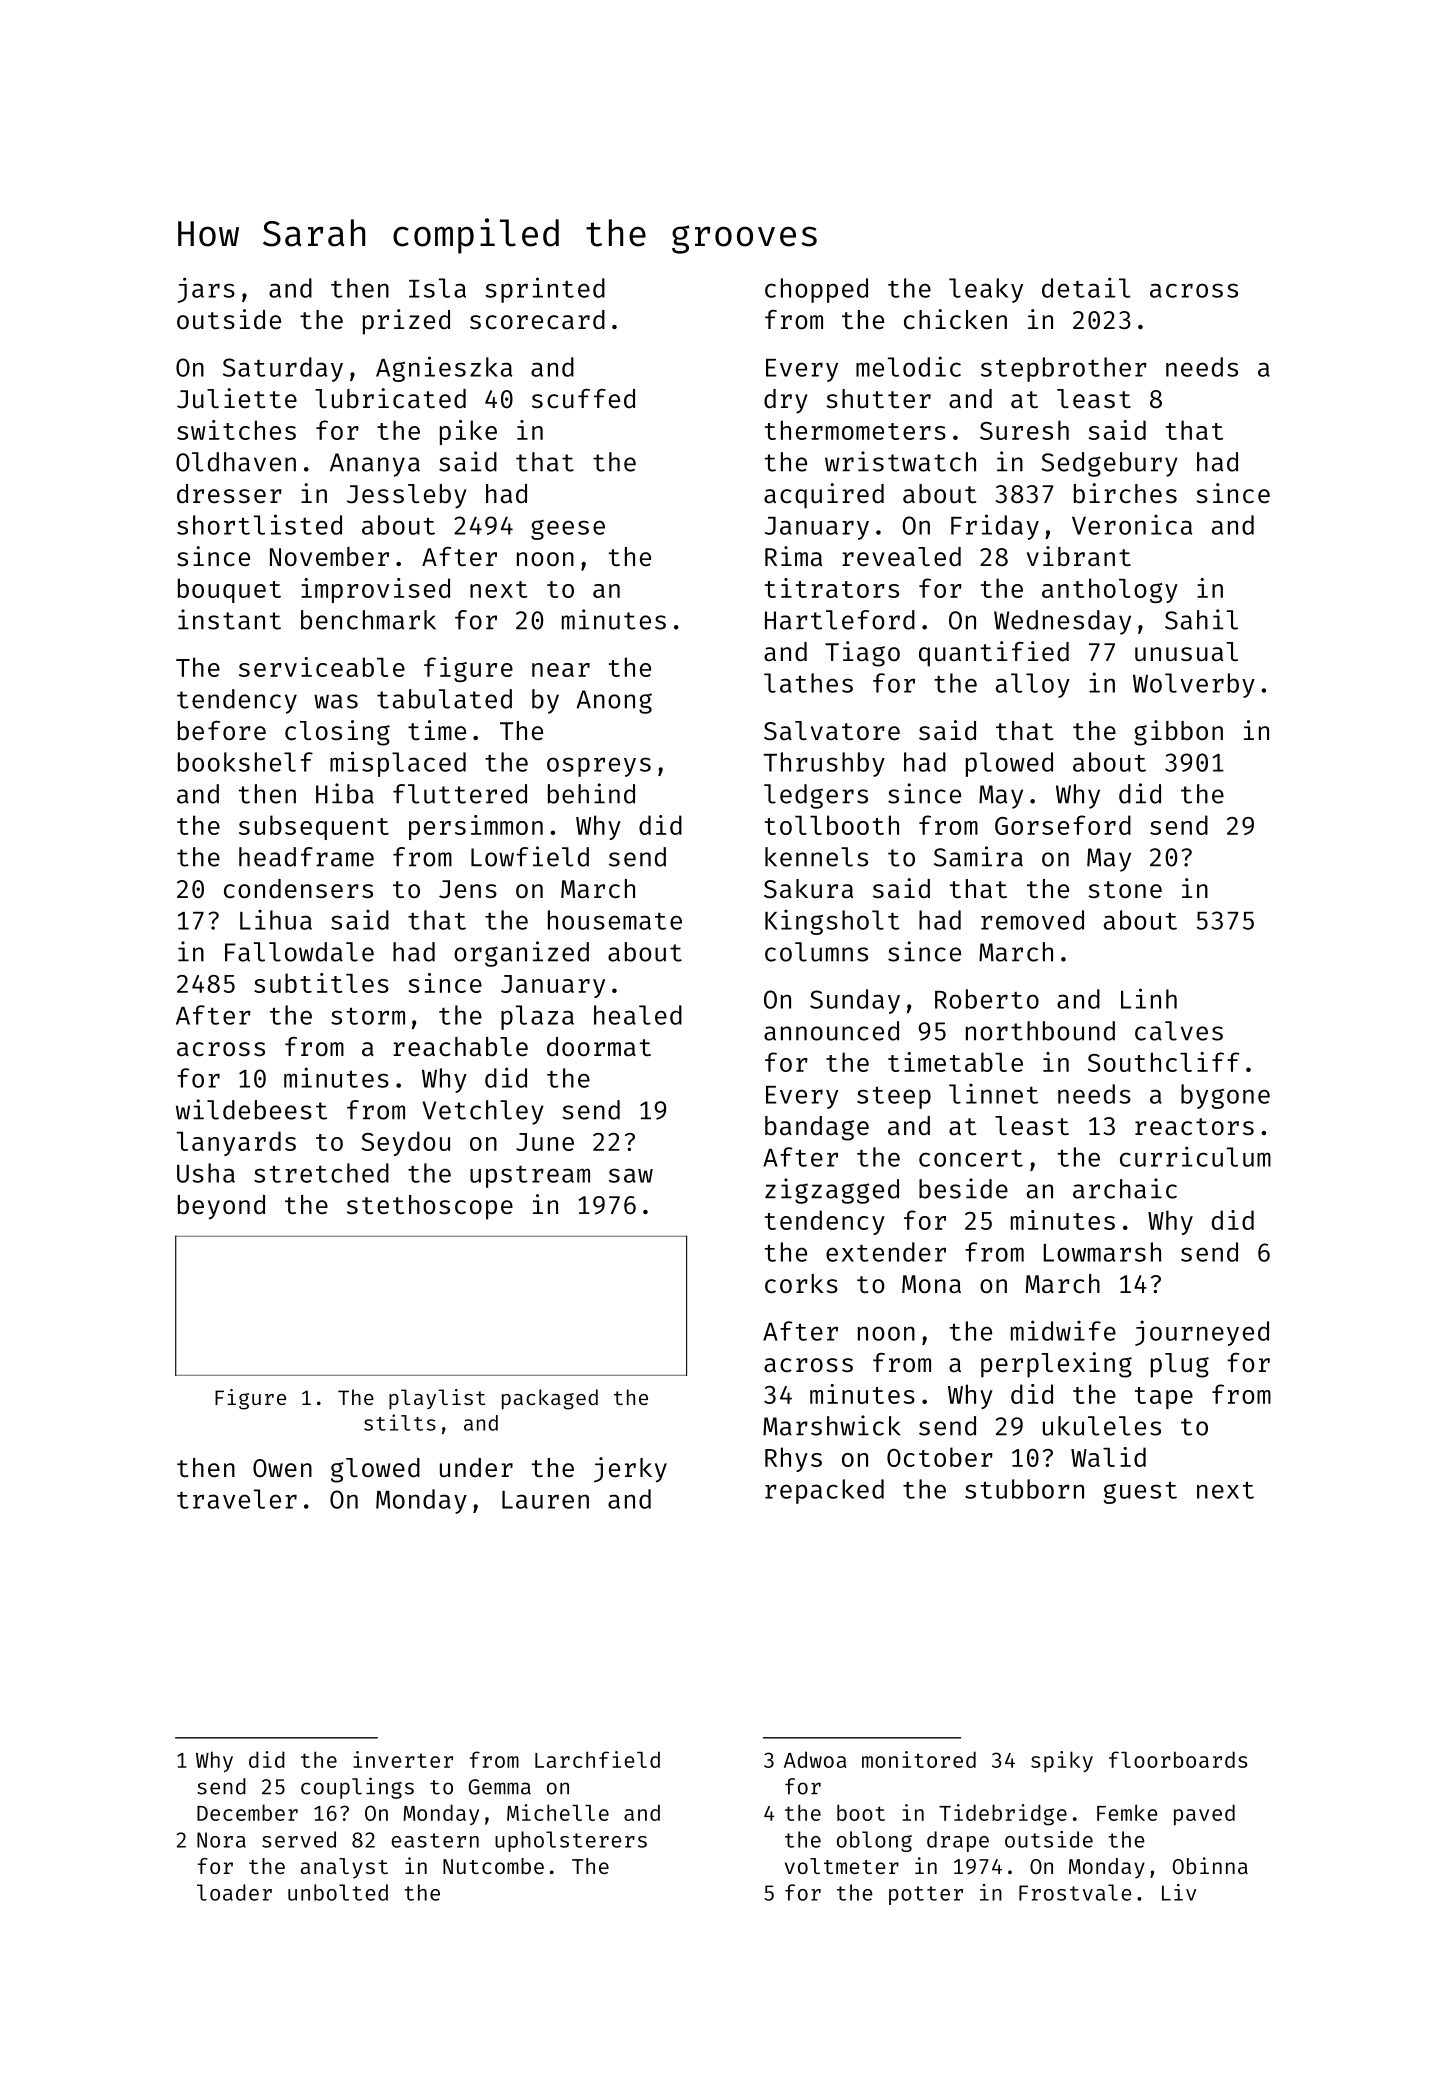 Image resolution: width=1450 pixels, height=2100 pixels. I want to click on Rima, so click(793, 556).
